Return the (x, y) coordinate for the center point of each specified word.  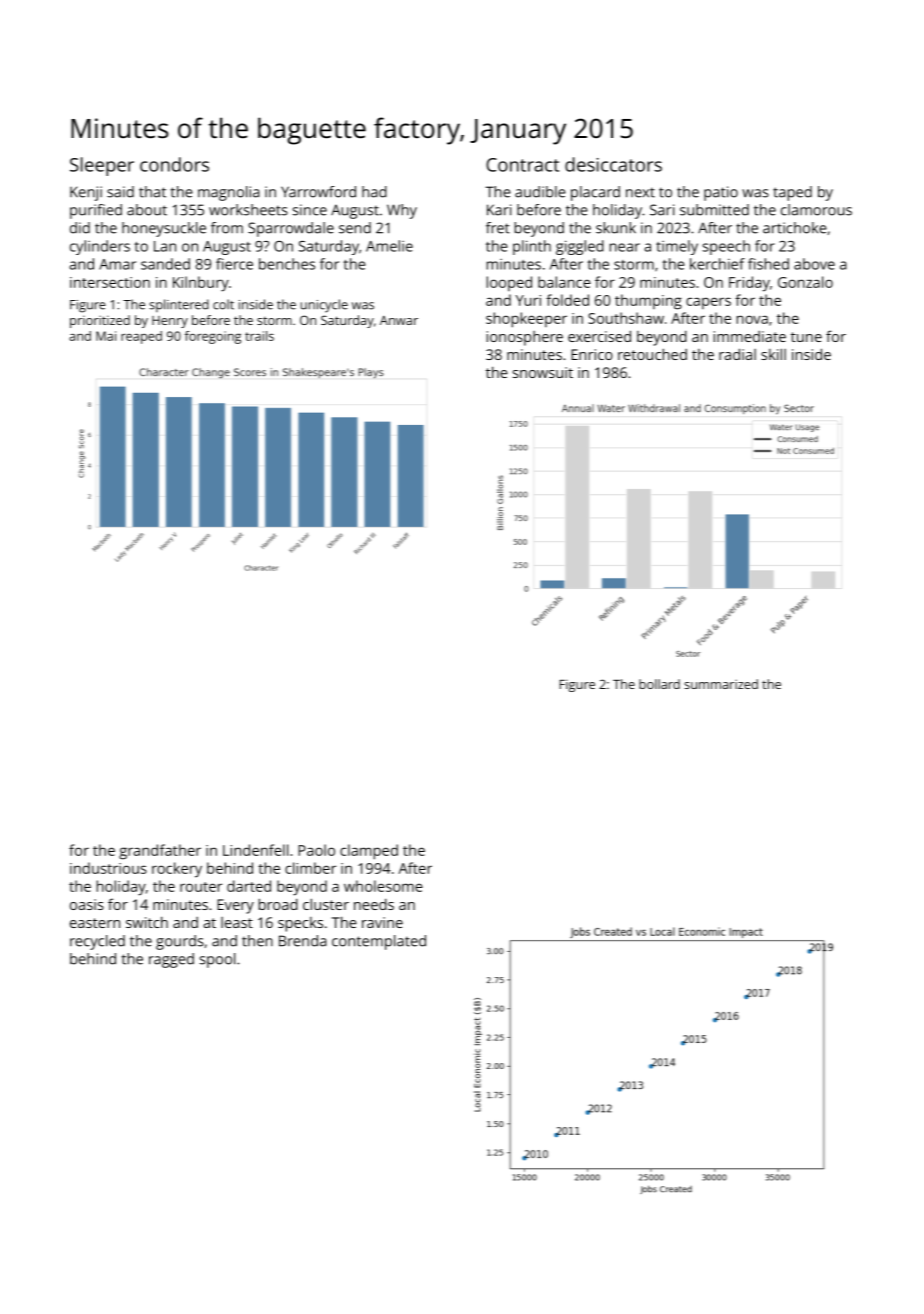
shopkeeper (526, 320)
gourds (180, 942)
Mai (106, 336)
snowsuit (543, 372)
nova (752, 319)
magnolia (229, 193)
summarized (721, 684)
